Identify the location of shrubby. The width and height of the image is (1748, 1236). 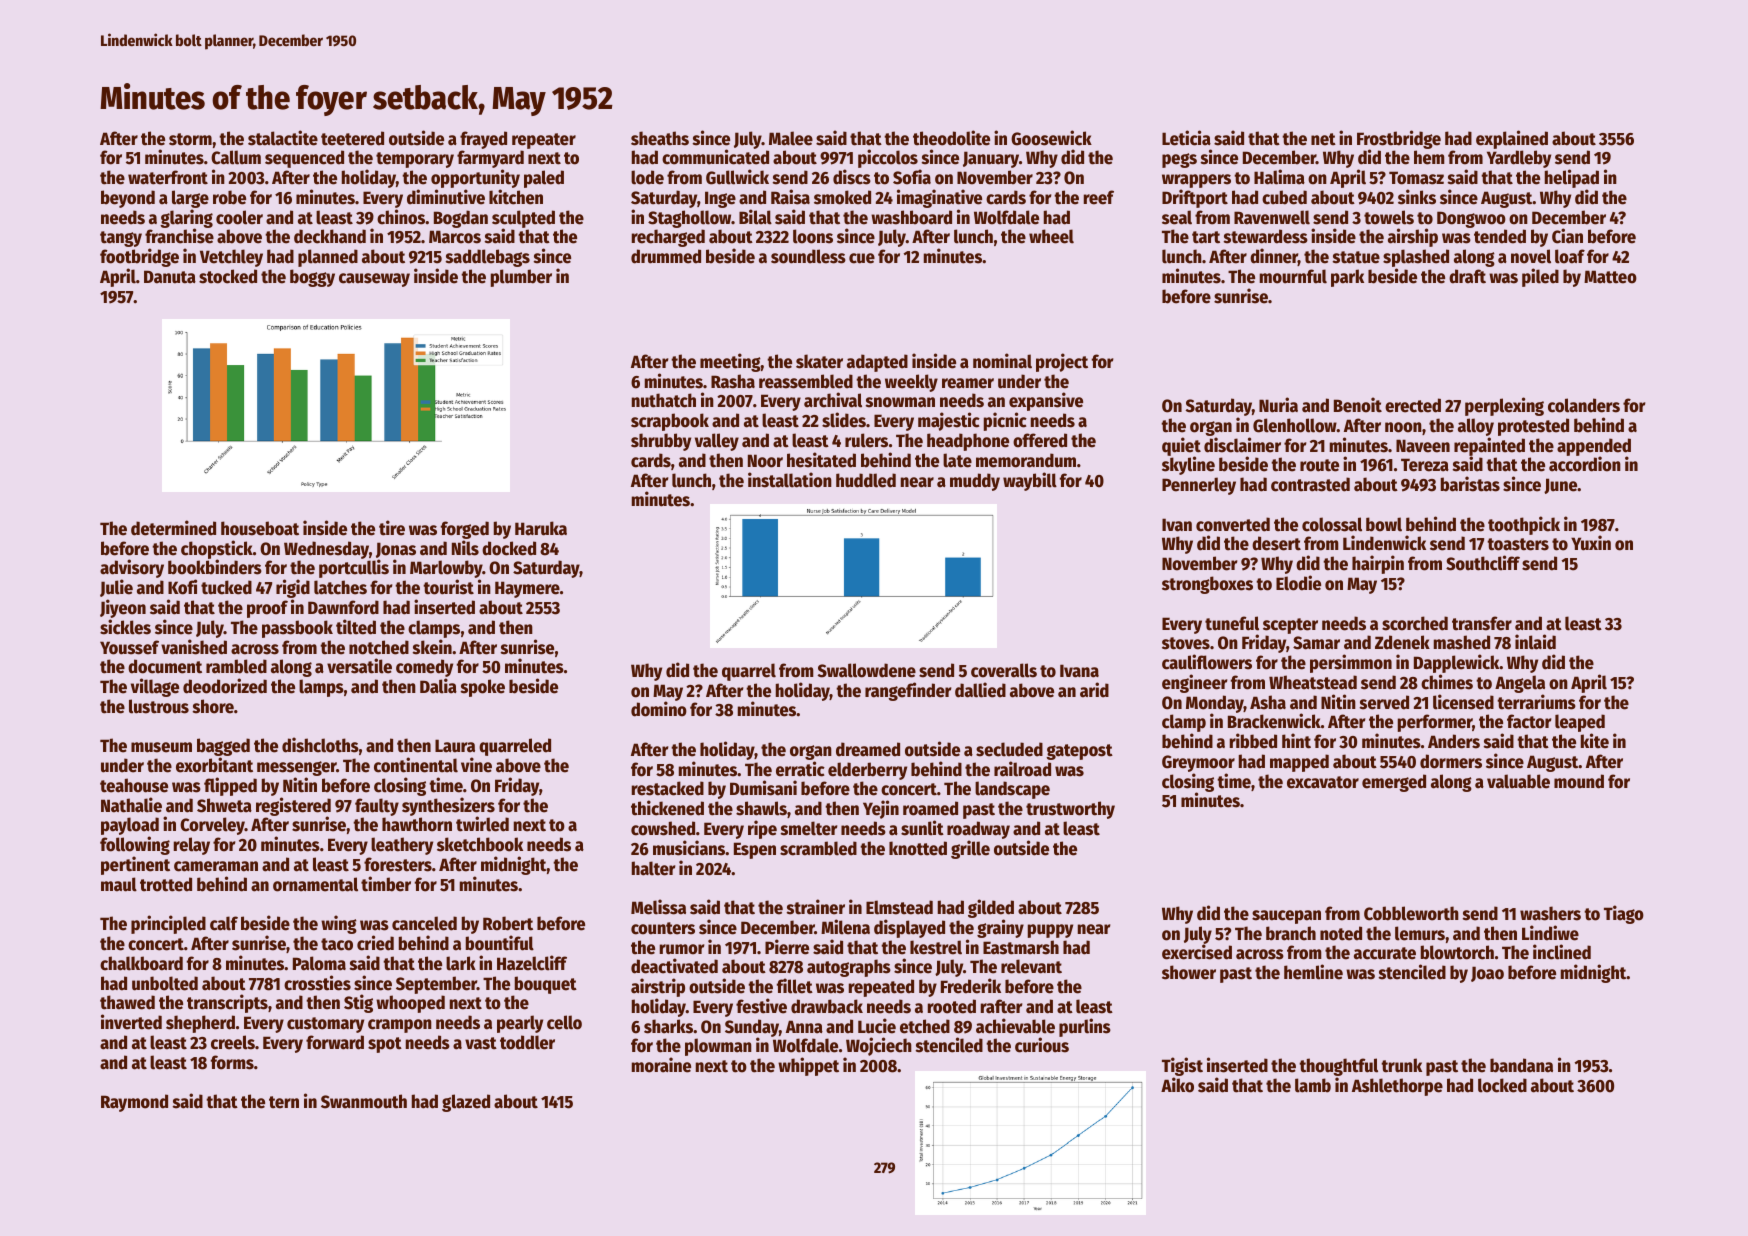
(661, 442).
